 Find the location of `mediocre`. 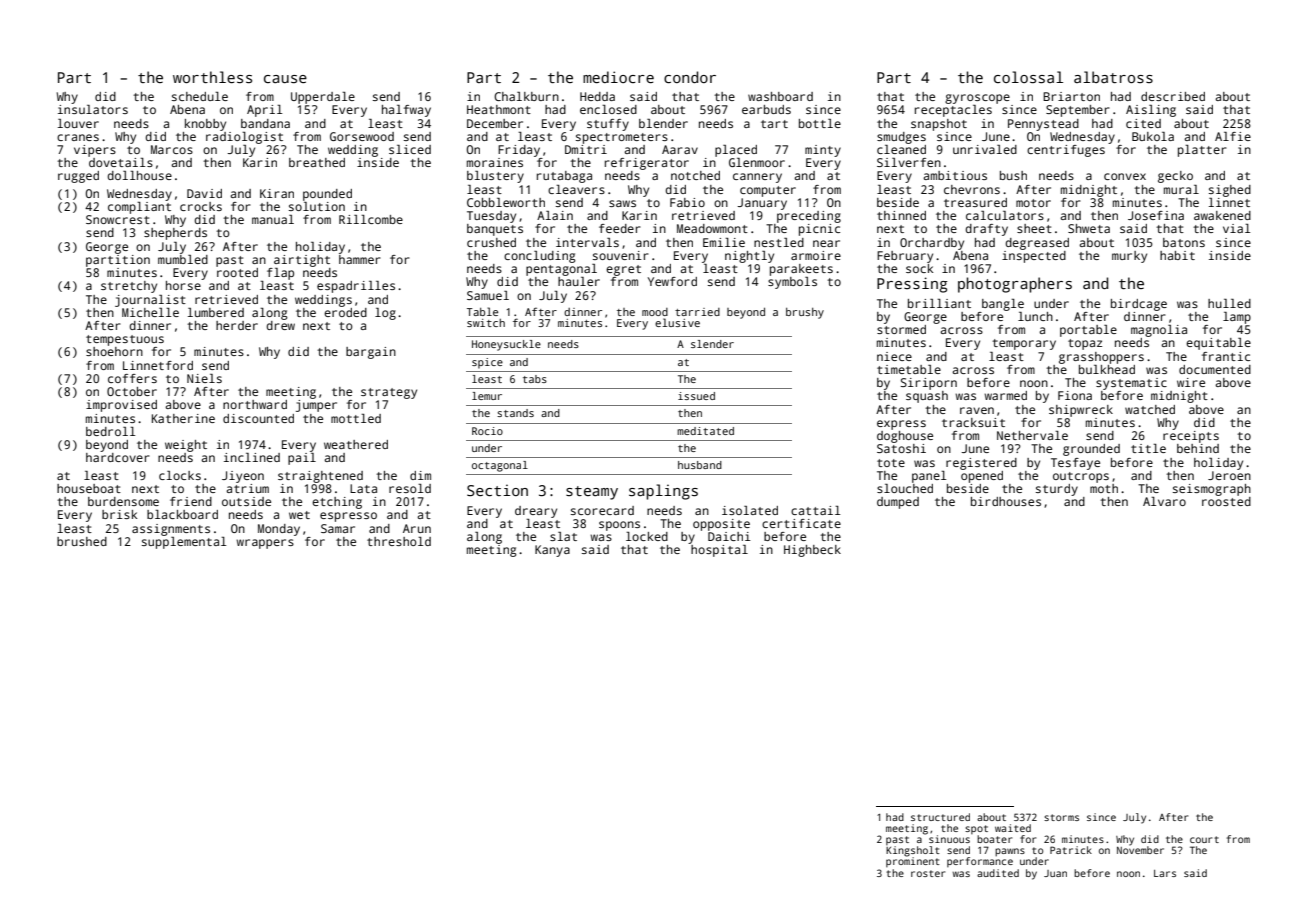

mediocre is located at coordinates (618, 77).
